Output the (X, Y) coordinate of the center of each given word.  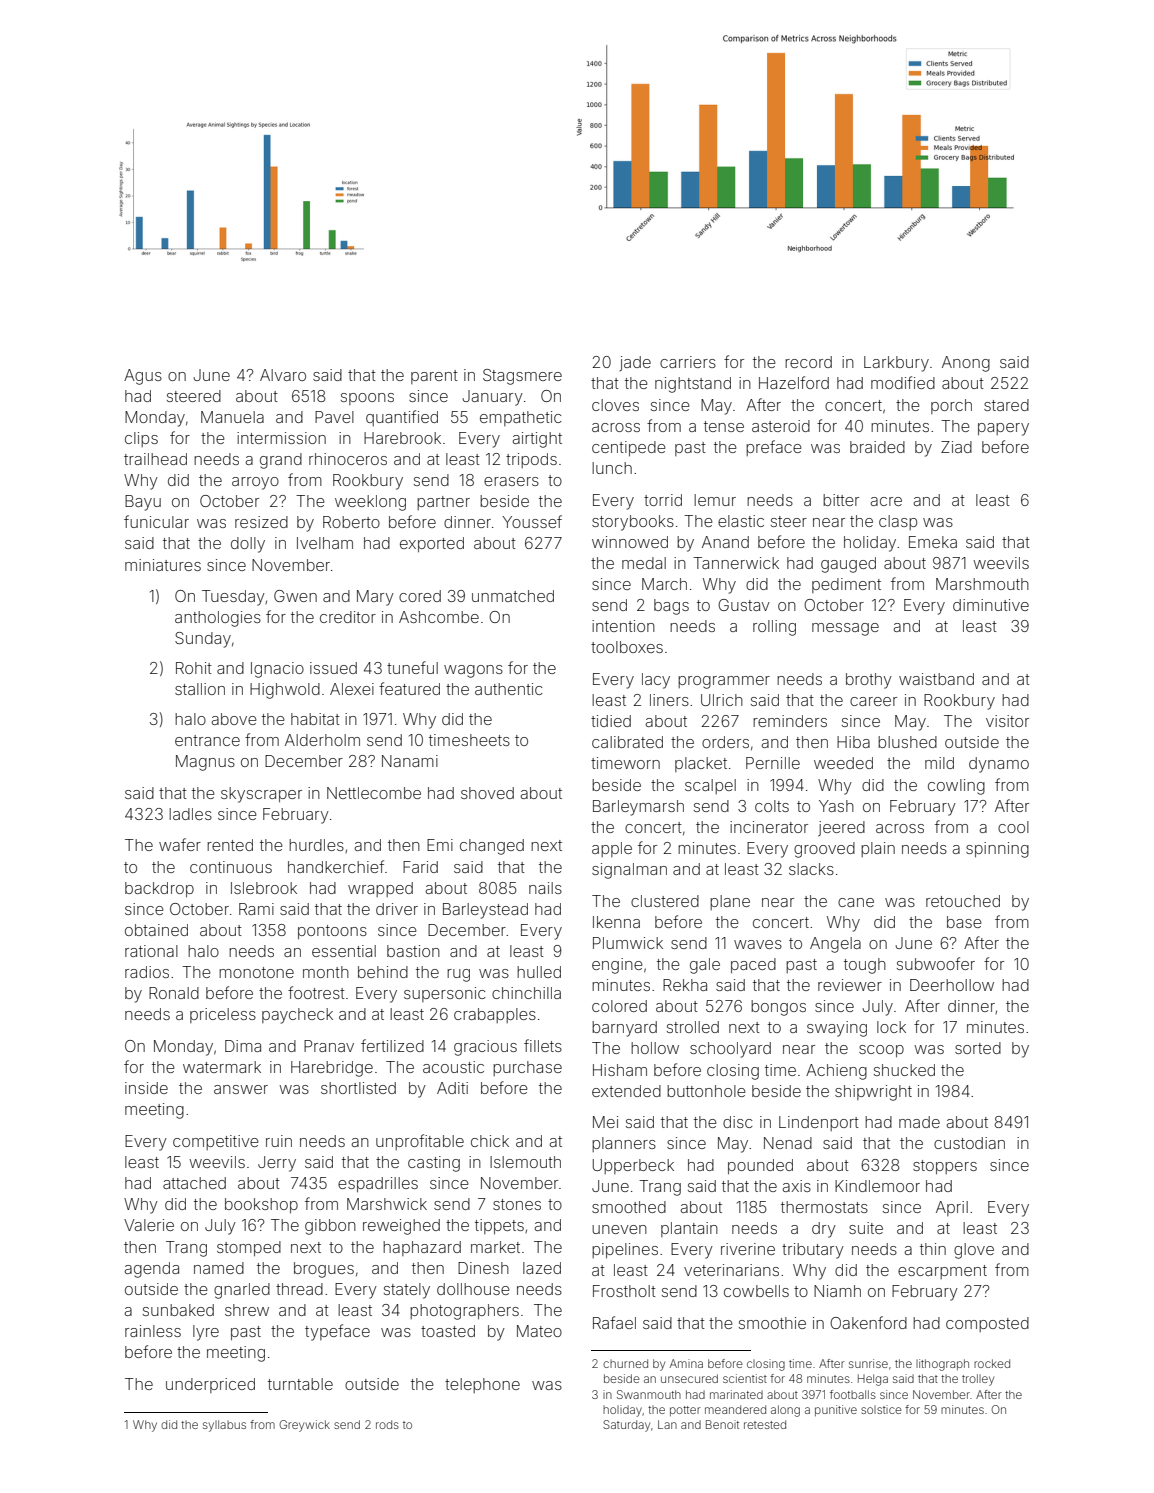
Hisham (620, 1070)
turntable (300, 1384)
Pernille (773, 763)
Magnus (205, 763)
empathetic (521, 418)
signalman (629, 871)
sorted (978, 1048)
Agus (143, 377)
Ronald (174, 993)
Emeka (933, 542)
